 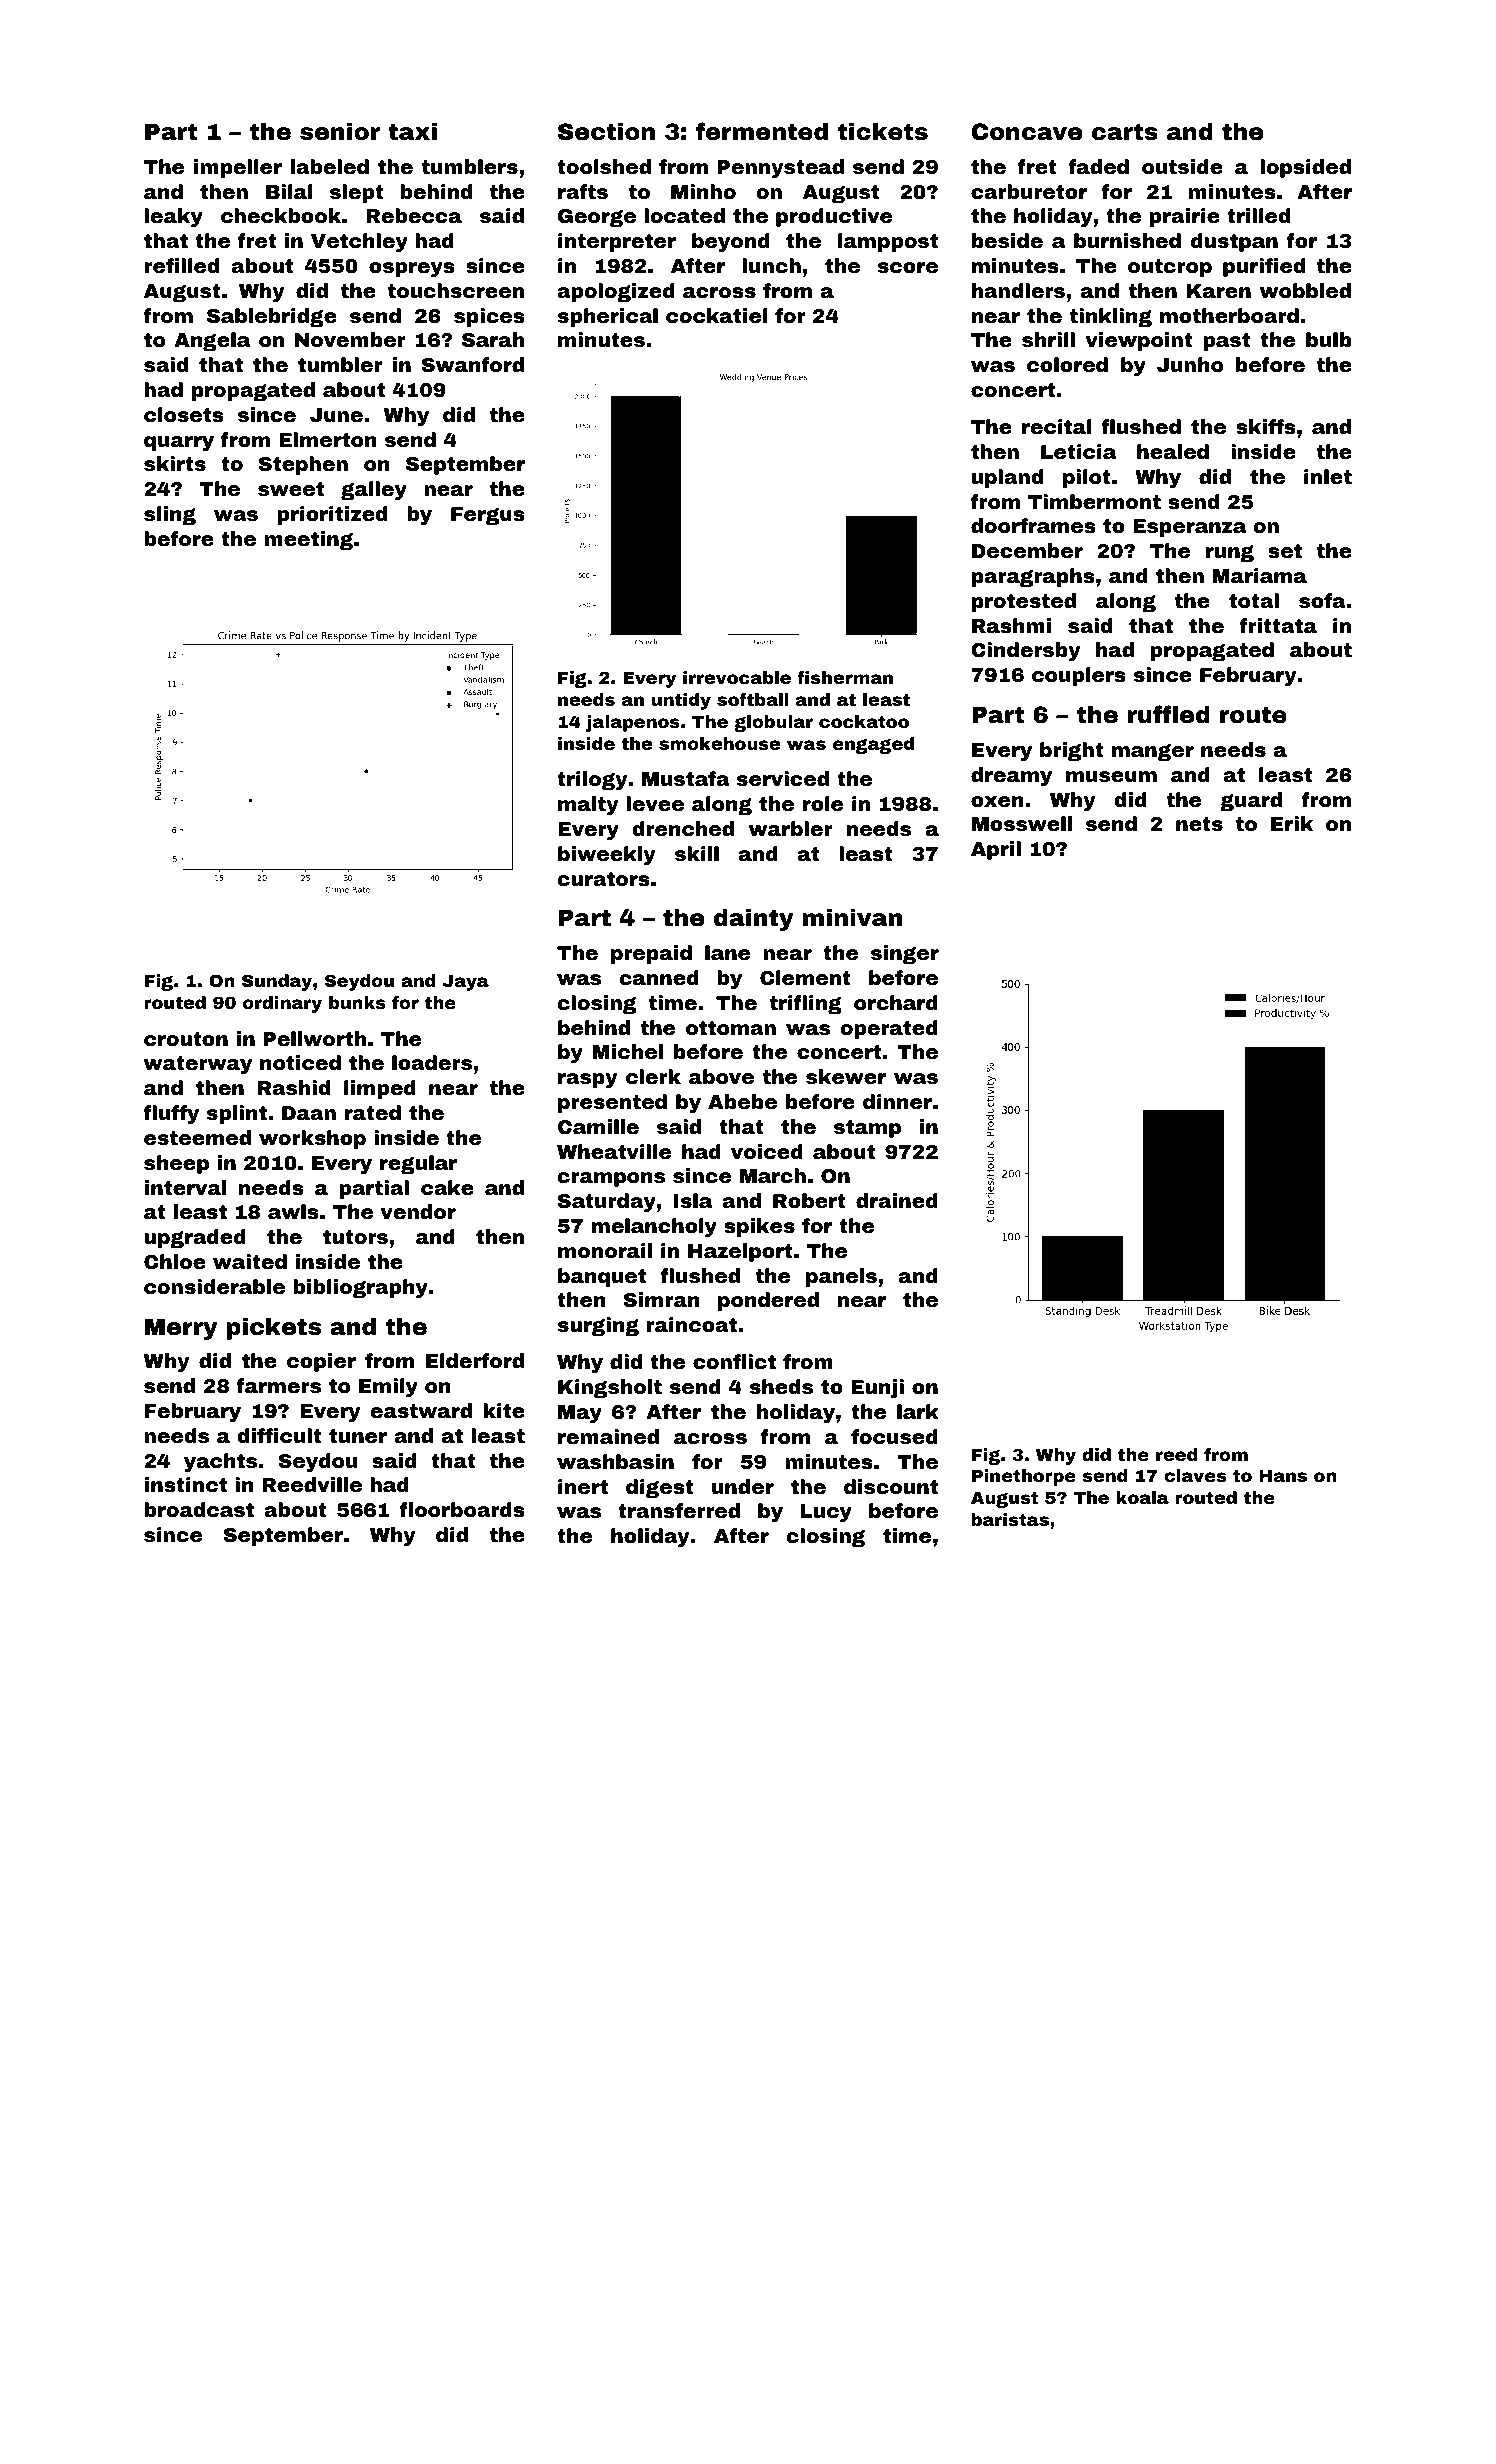 I want to click on difficult, so click(x=279, y=1435).
